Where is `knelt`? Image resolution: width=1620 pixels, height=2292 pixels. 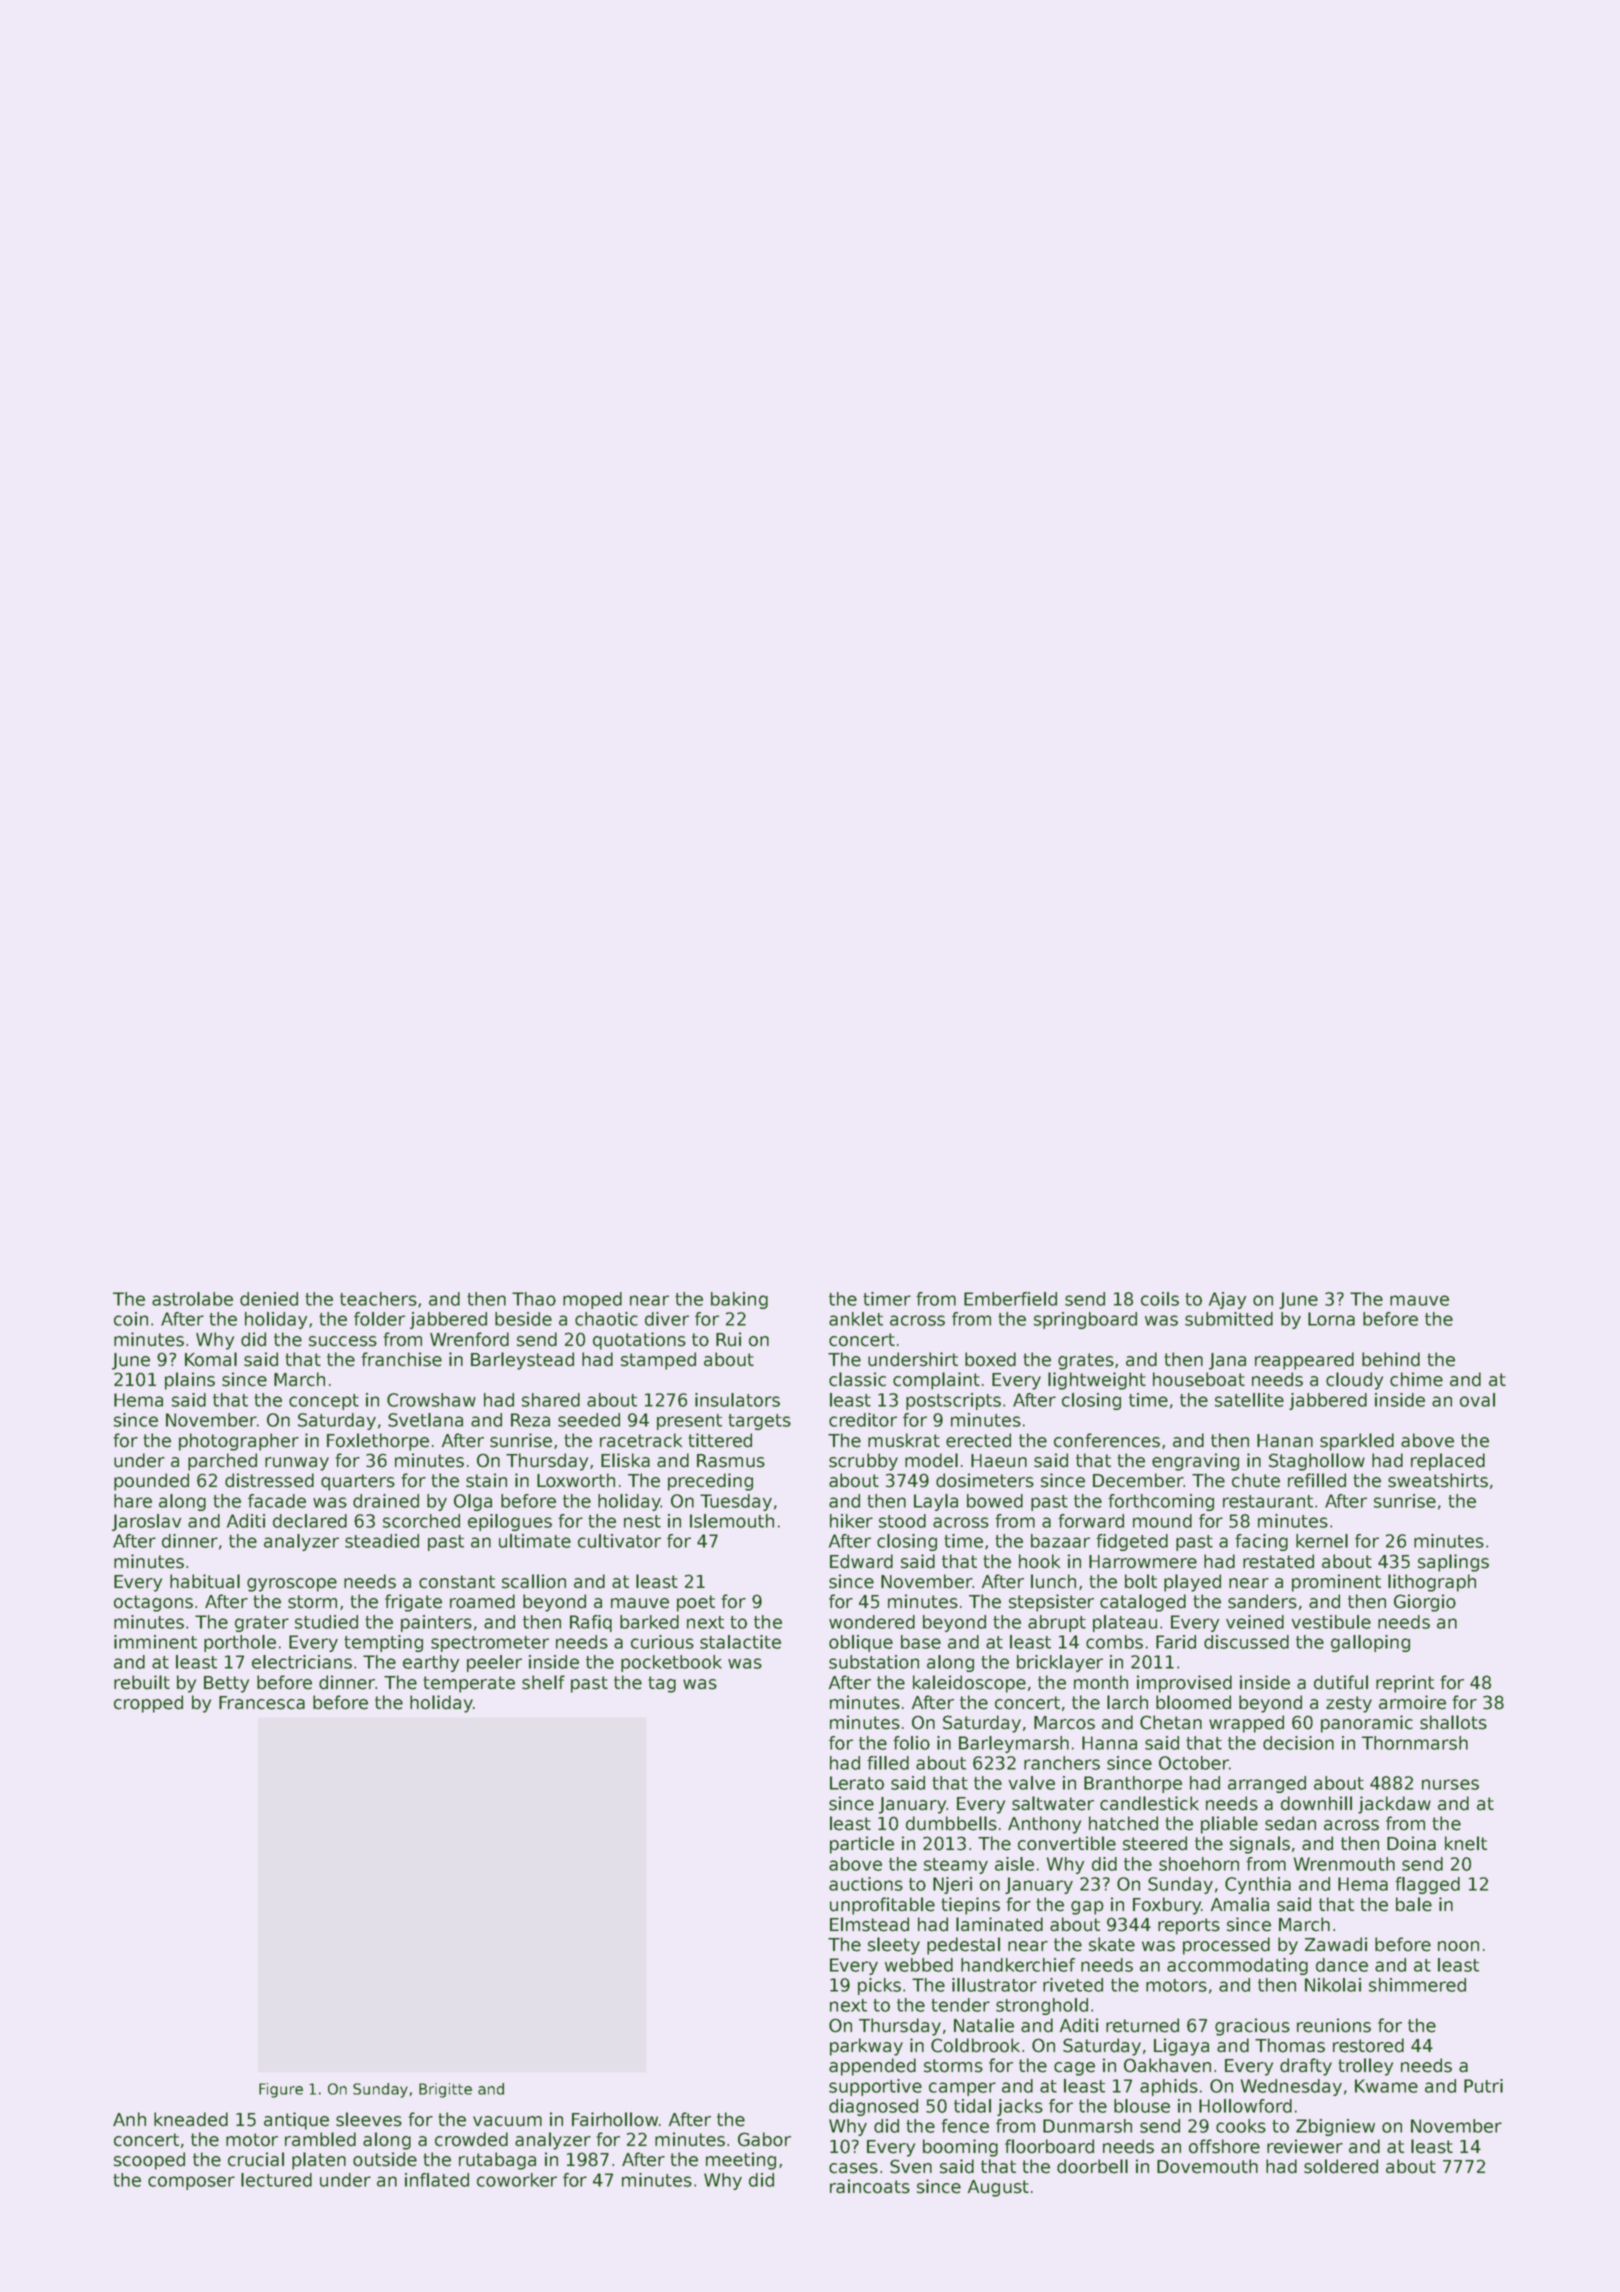
knelt is located at coordinates (1466, 1843).
